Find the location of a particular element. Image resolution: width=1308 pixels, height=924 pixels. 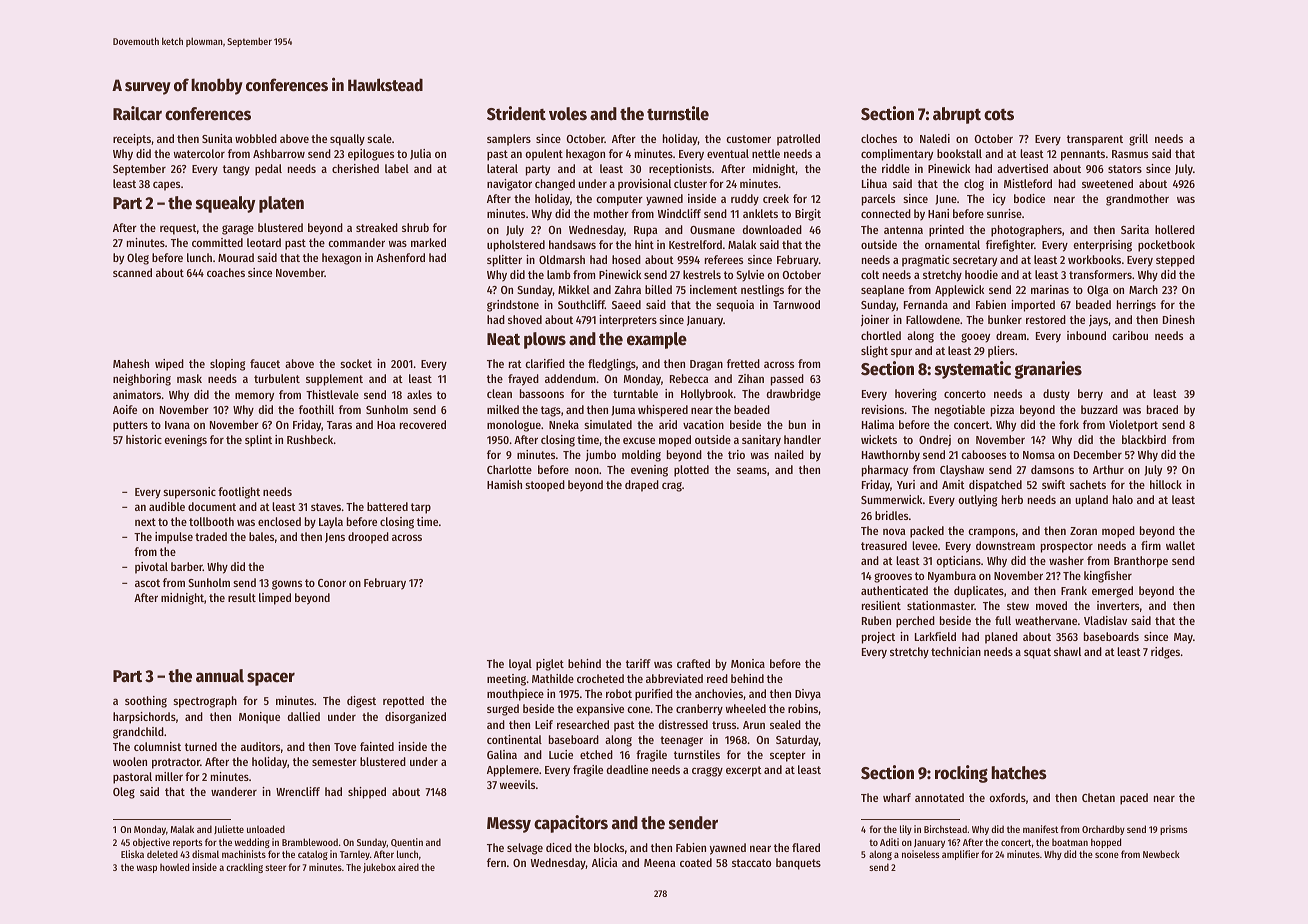

splint is located at coordinates (258, 441).
